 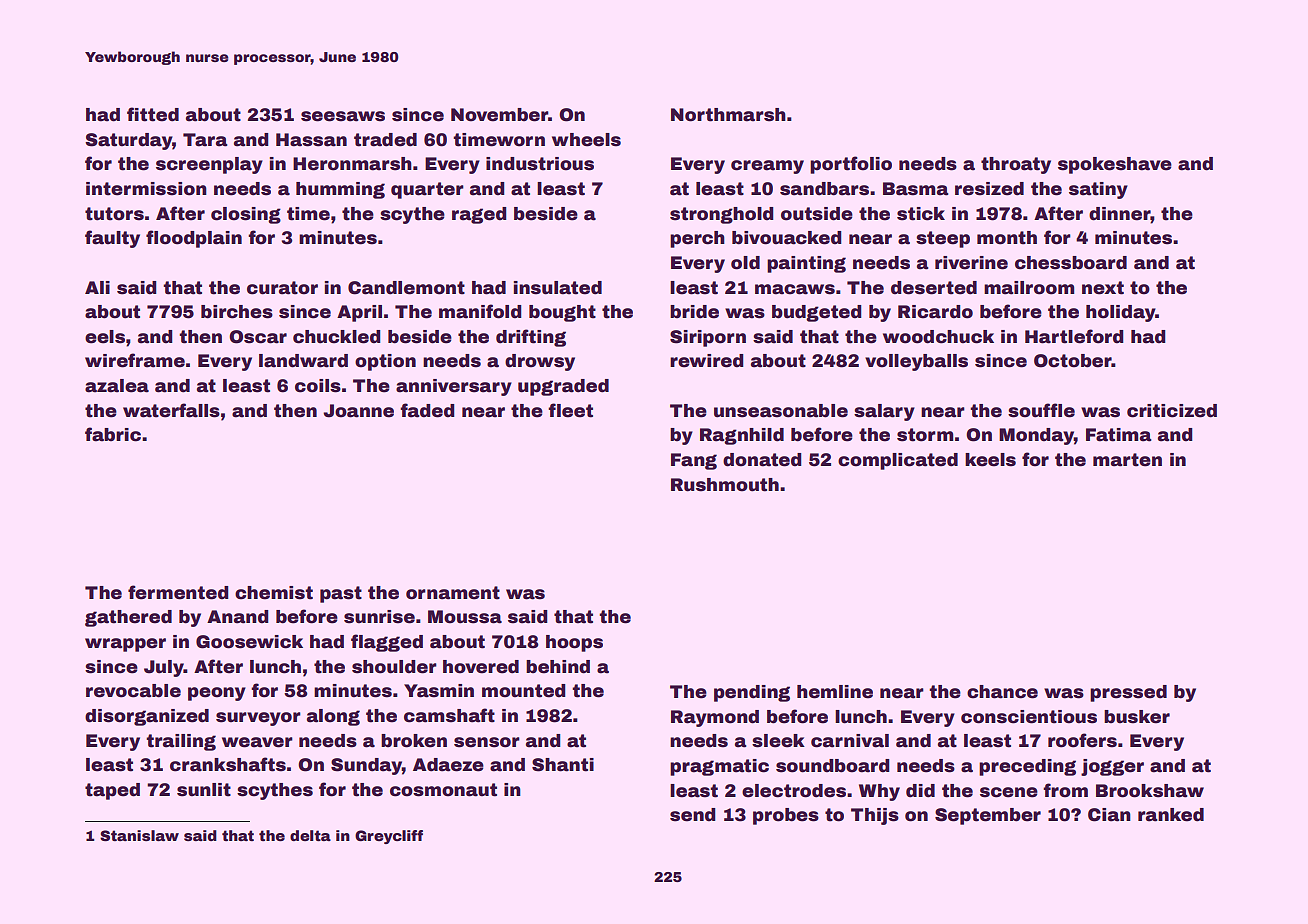 What do you see at coordinates (540, 164) in the image?
I see `industrious` at bounding box center [540, 164].
